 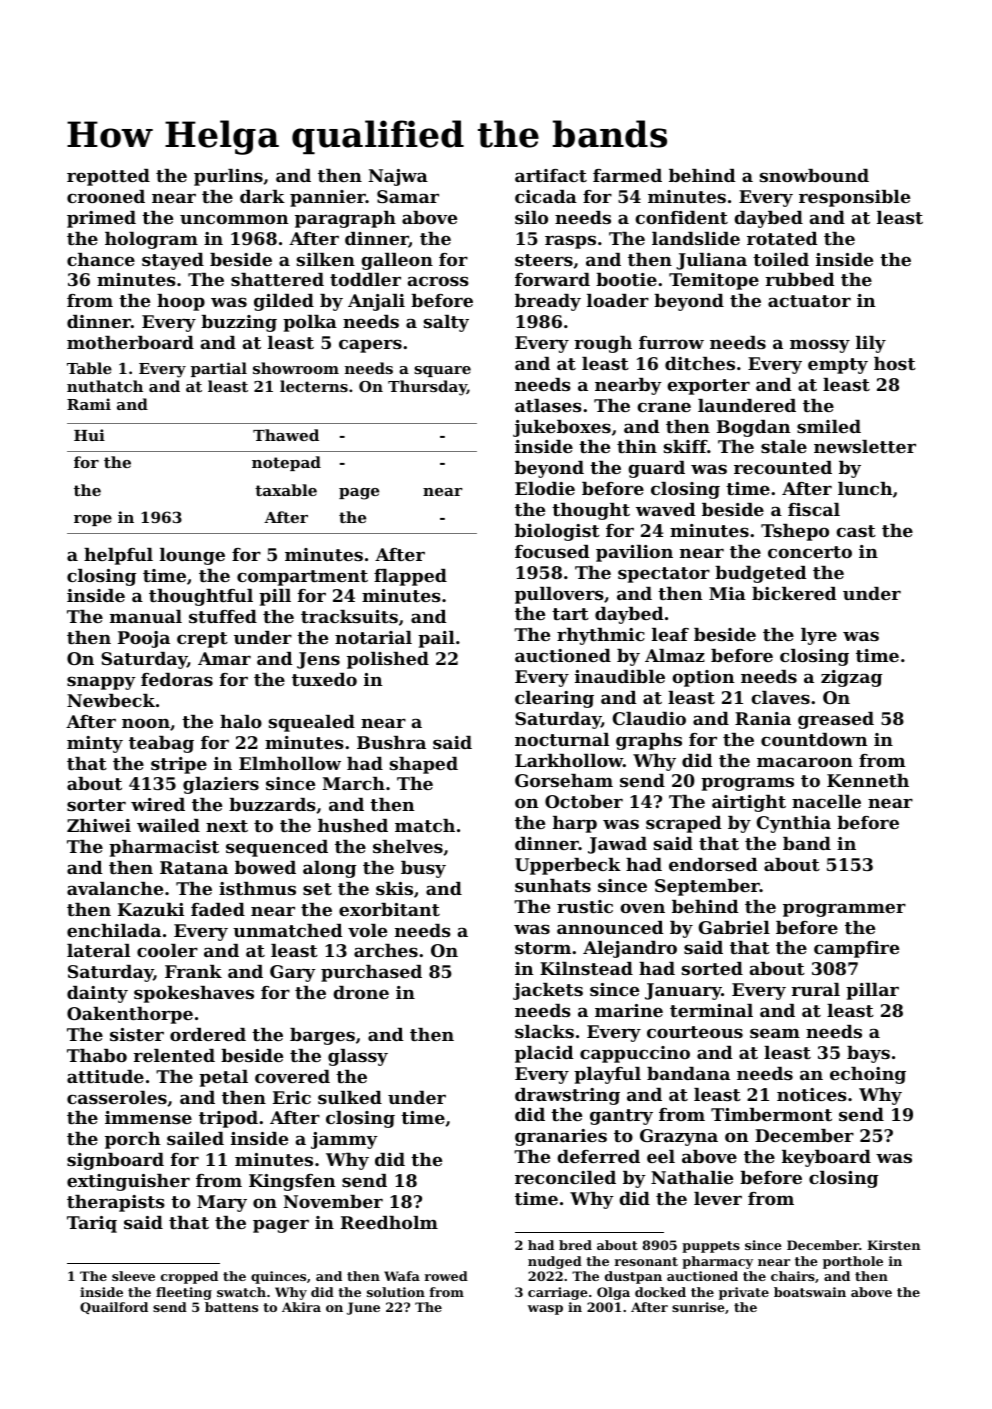 What do you see at coordinates (286, 490) in the screenshot?
I see `taxable` at bounding box center [286, 490].
